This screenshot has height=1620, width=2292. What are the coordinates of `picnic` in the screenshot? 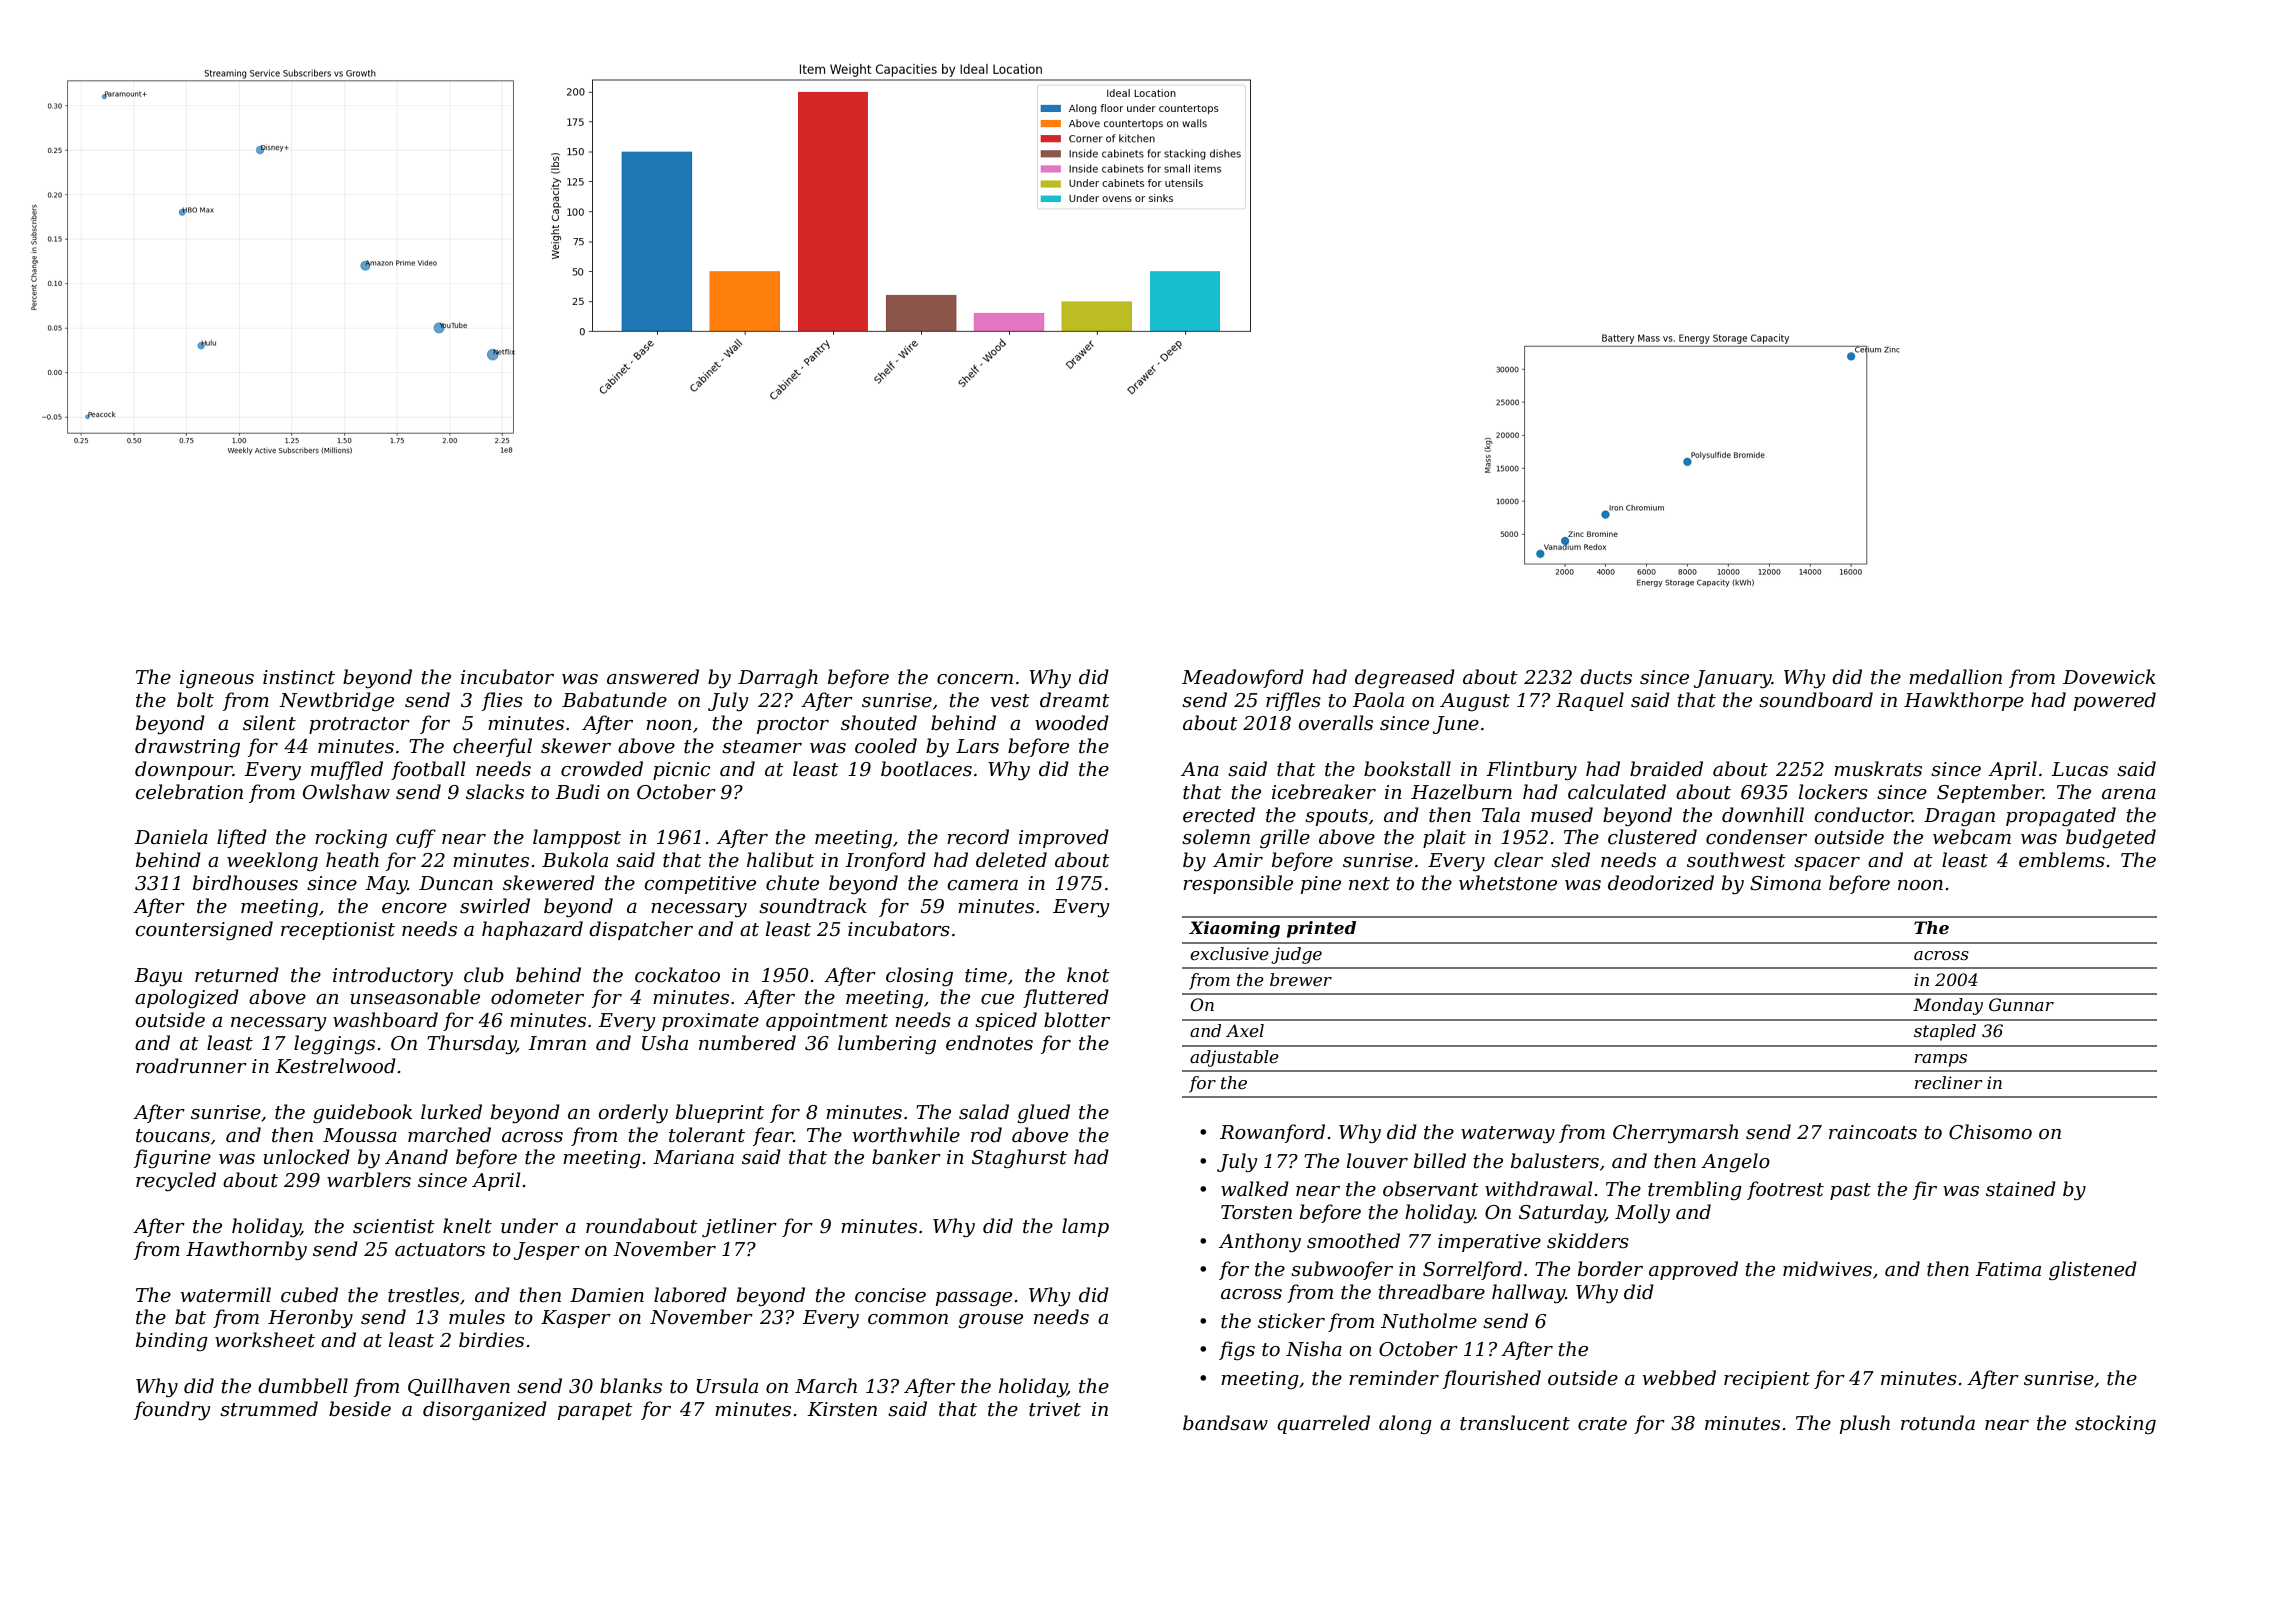 It's located at (682, 771).
